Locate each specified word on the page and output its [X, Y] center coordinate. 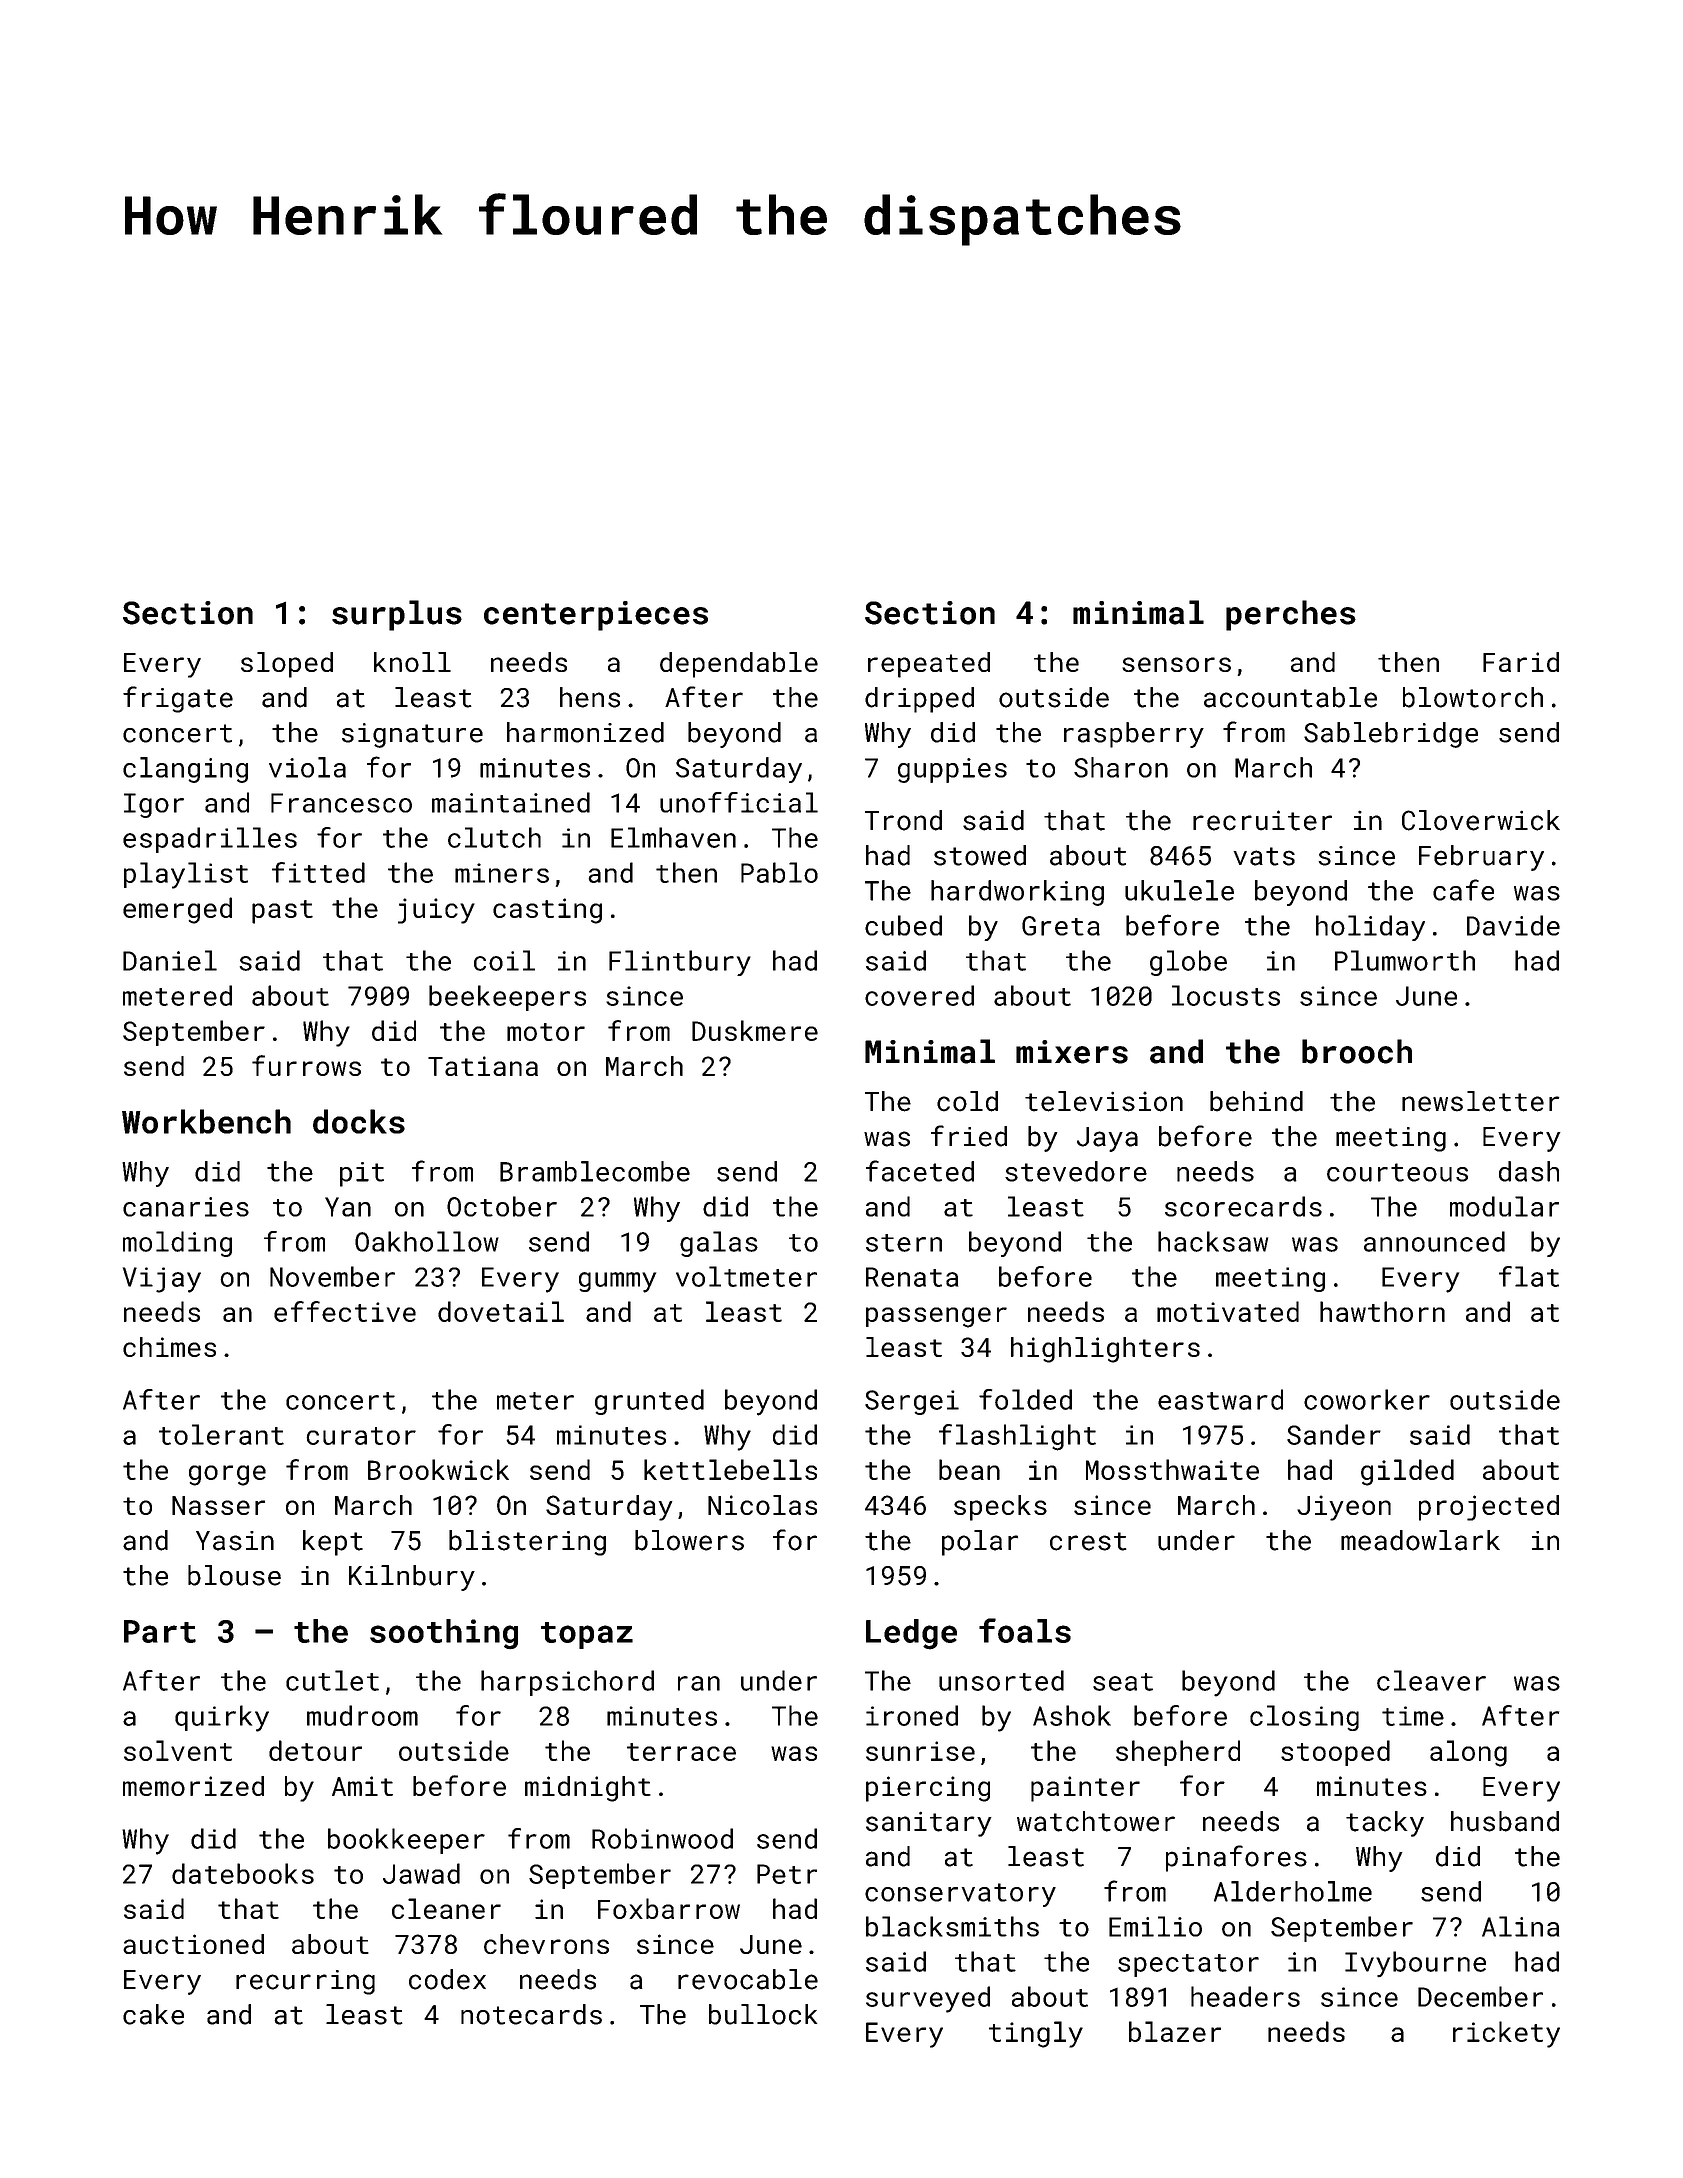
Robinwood [662, 1838]
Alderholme [1293, 1891]
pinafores [1236, 1858]
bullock [763, 2014]
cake [153, 2014]
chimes [169, 1347]
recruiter [1262, 820]
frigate [178, 699]
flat [1529, 1276]
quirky [222, 1718]
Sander [1334, 1434]
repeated [929, 665]
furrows [306, 1065]
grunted [649, 1402]
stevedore [1076, 1171]
